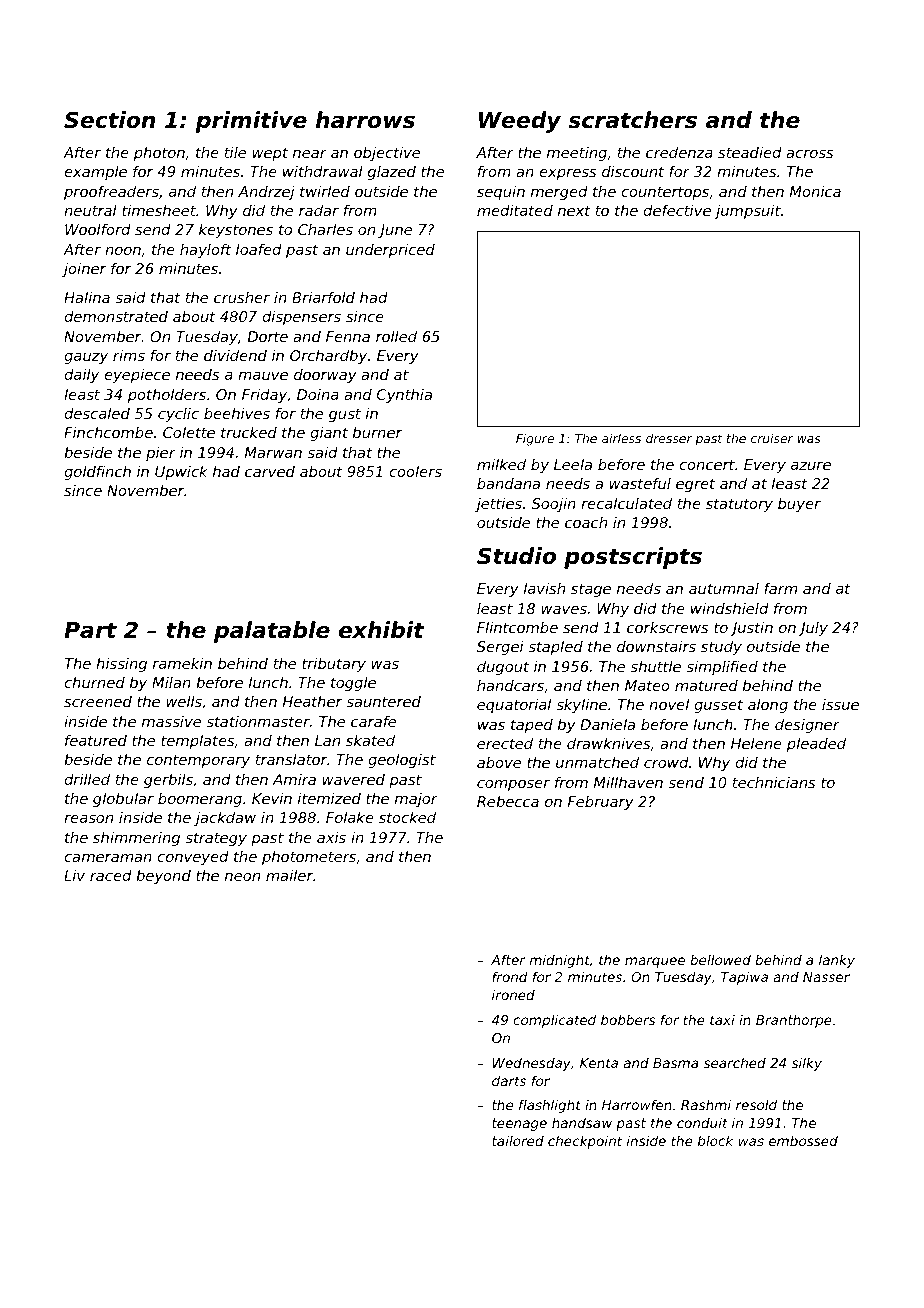 The width and height of the page is (924, 1308). What do you see at coordinates (509, 1080) in the page?
I see `darts` at bounding box center [509, 1080].
